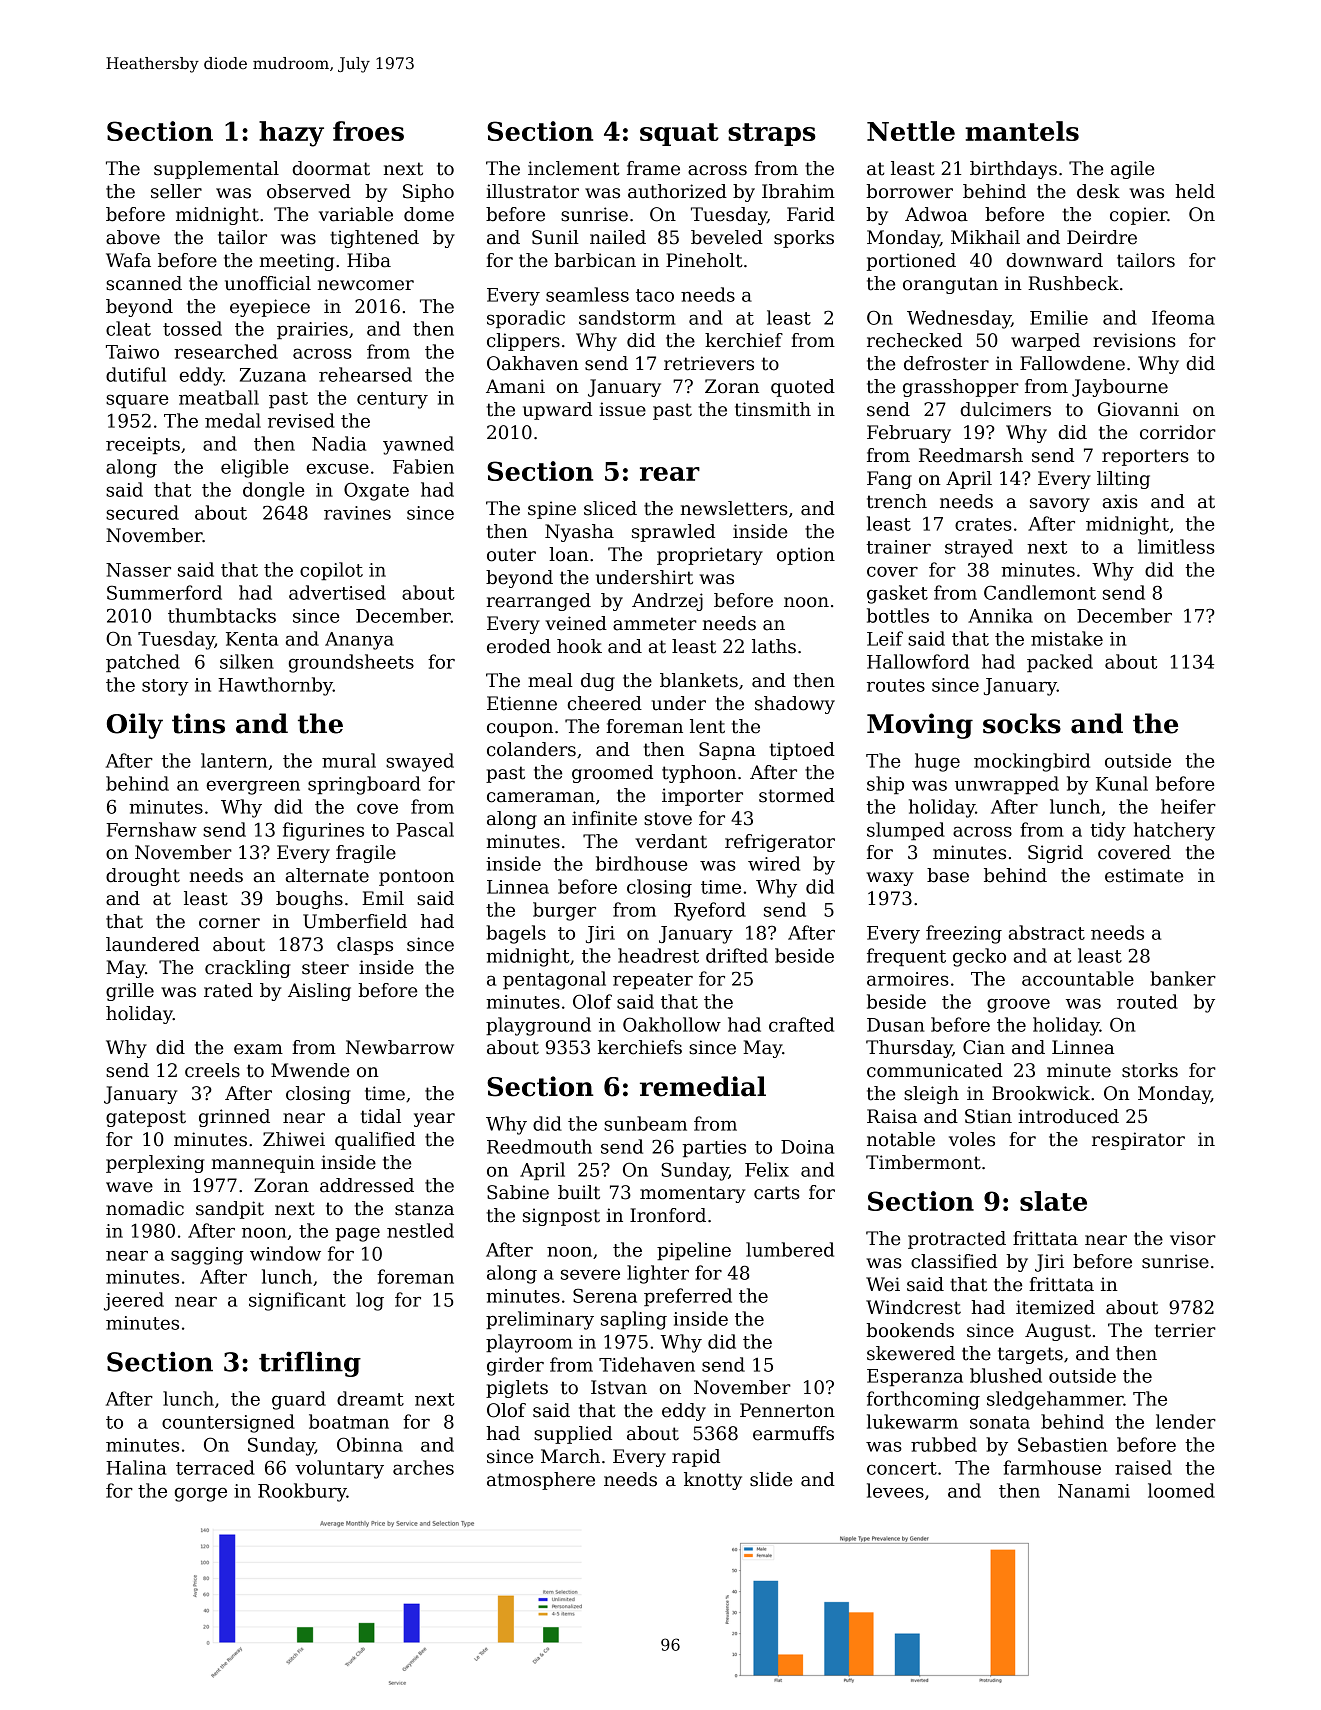  I want to click on dreamt, so click(370, 1398).
